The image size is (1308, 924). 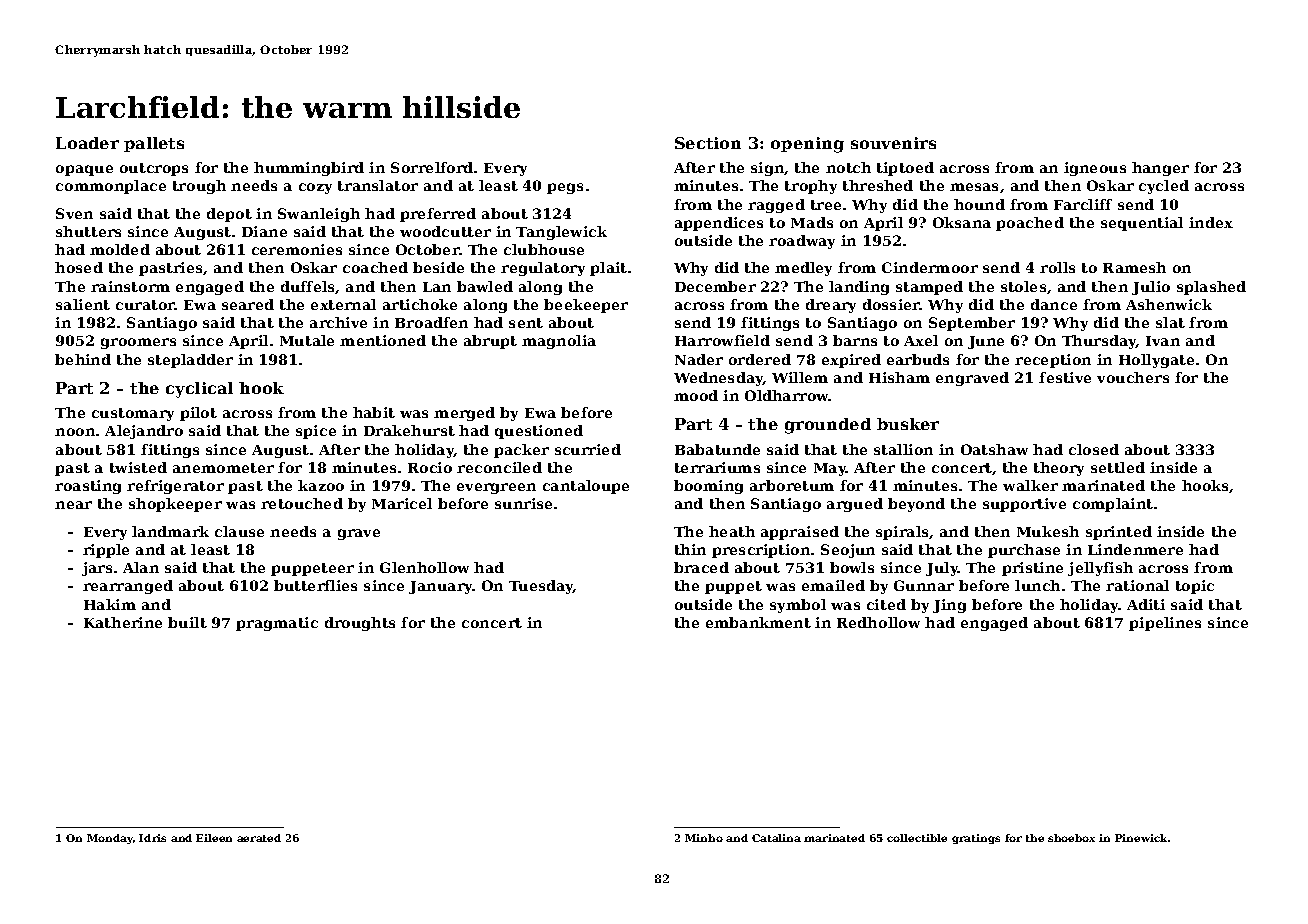 I want to click on bawled, so click(x=485, y=286).
